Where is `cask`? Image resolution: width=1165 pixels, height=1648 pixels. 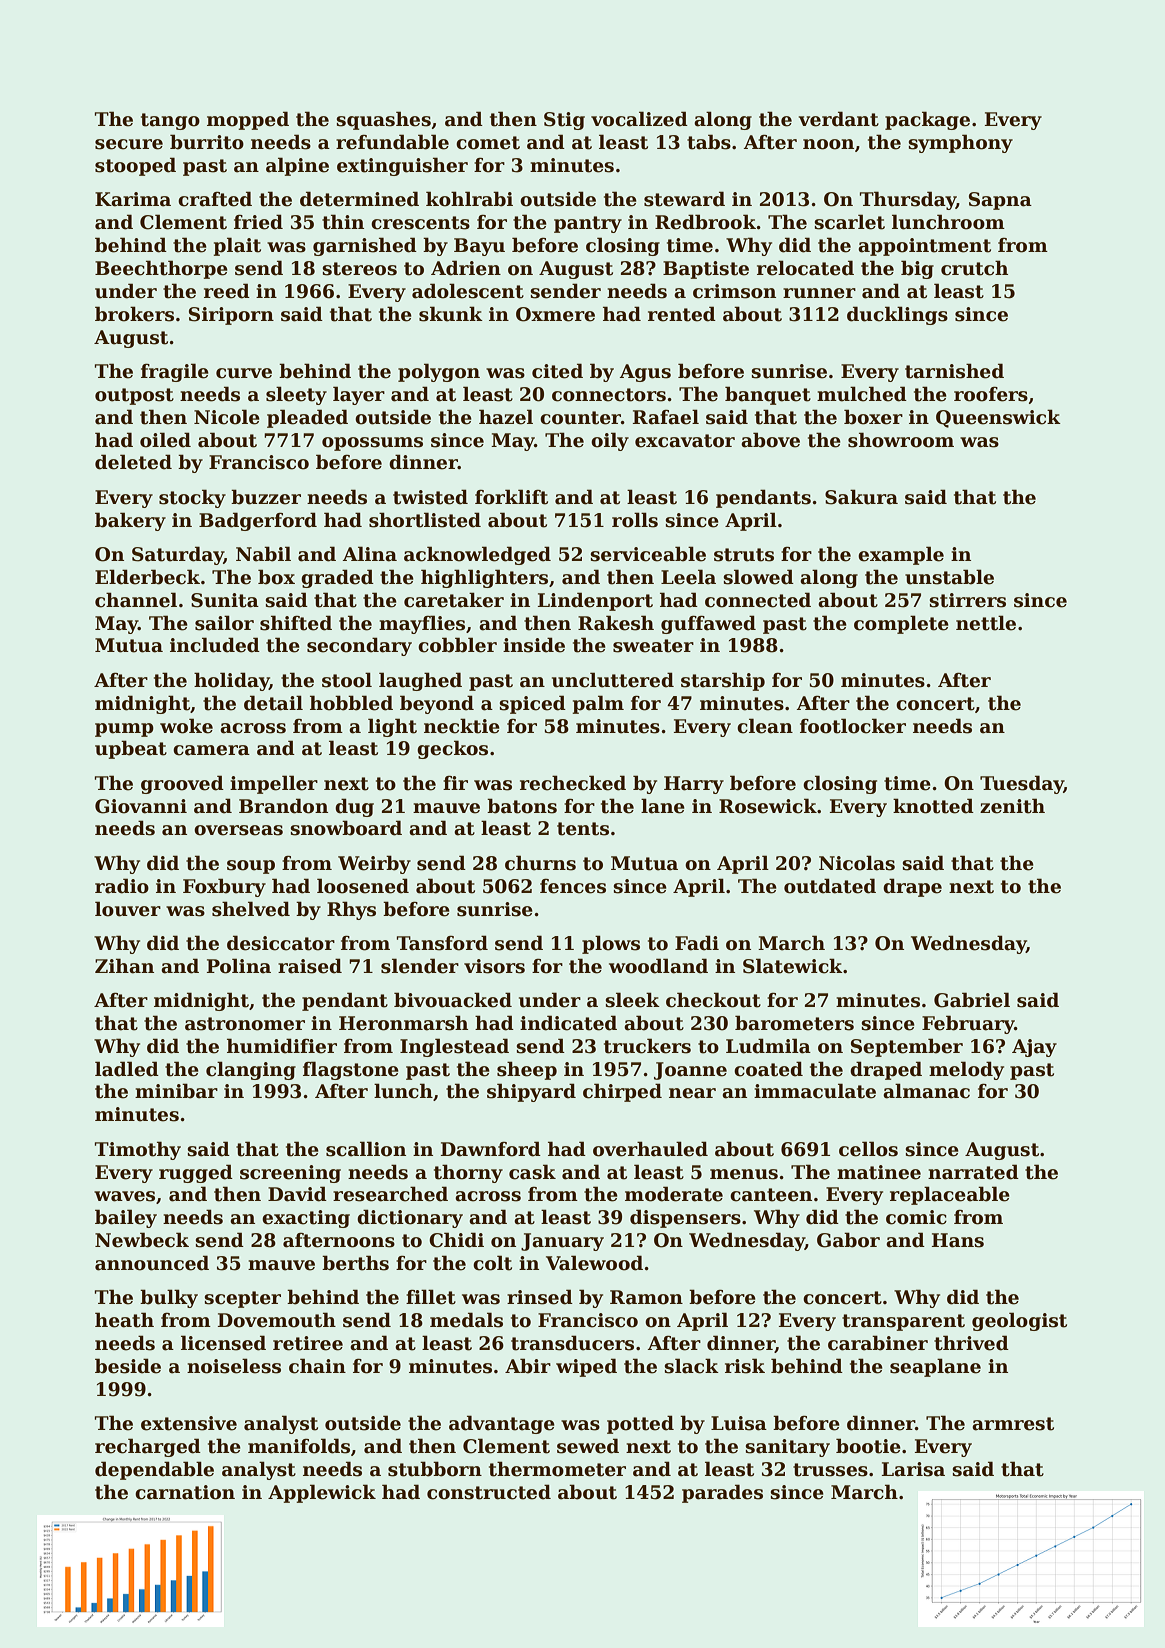
cask is located at coordinates (532, 1172).
